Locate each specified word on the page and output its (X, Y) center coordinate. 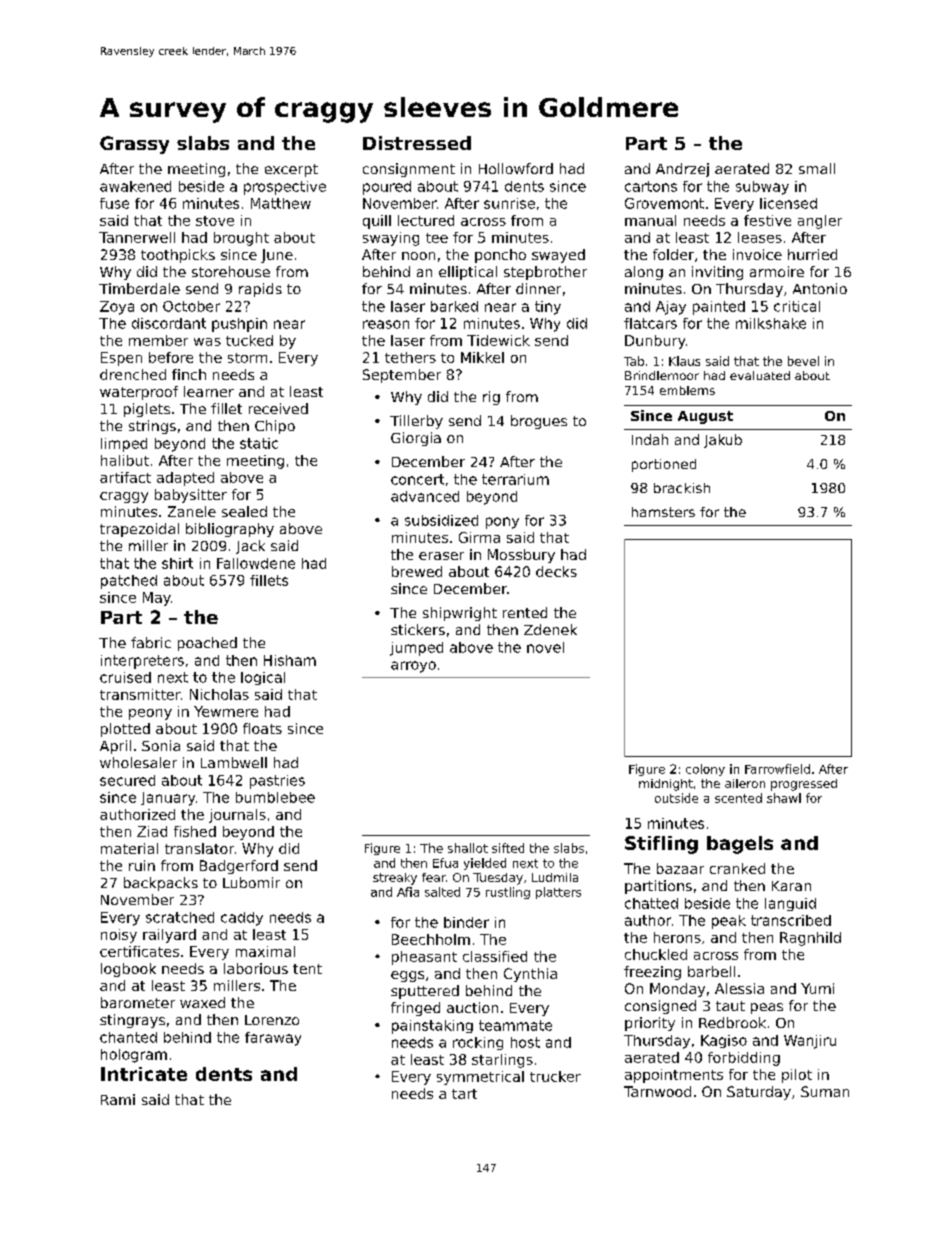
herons (677, 937)
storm (247, 358)
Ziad (152, 831)
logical (263, 678)
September (402, 376)
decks (556, 571)
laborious (256, 968)
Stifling (661, 845)
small (817, 168)
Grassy (134, 145)
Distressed (417, 143)
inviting (717, 273)
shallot (468, 848)
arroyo (413, 667)
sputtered (425, 992)
